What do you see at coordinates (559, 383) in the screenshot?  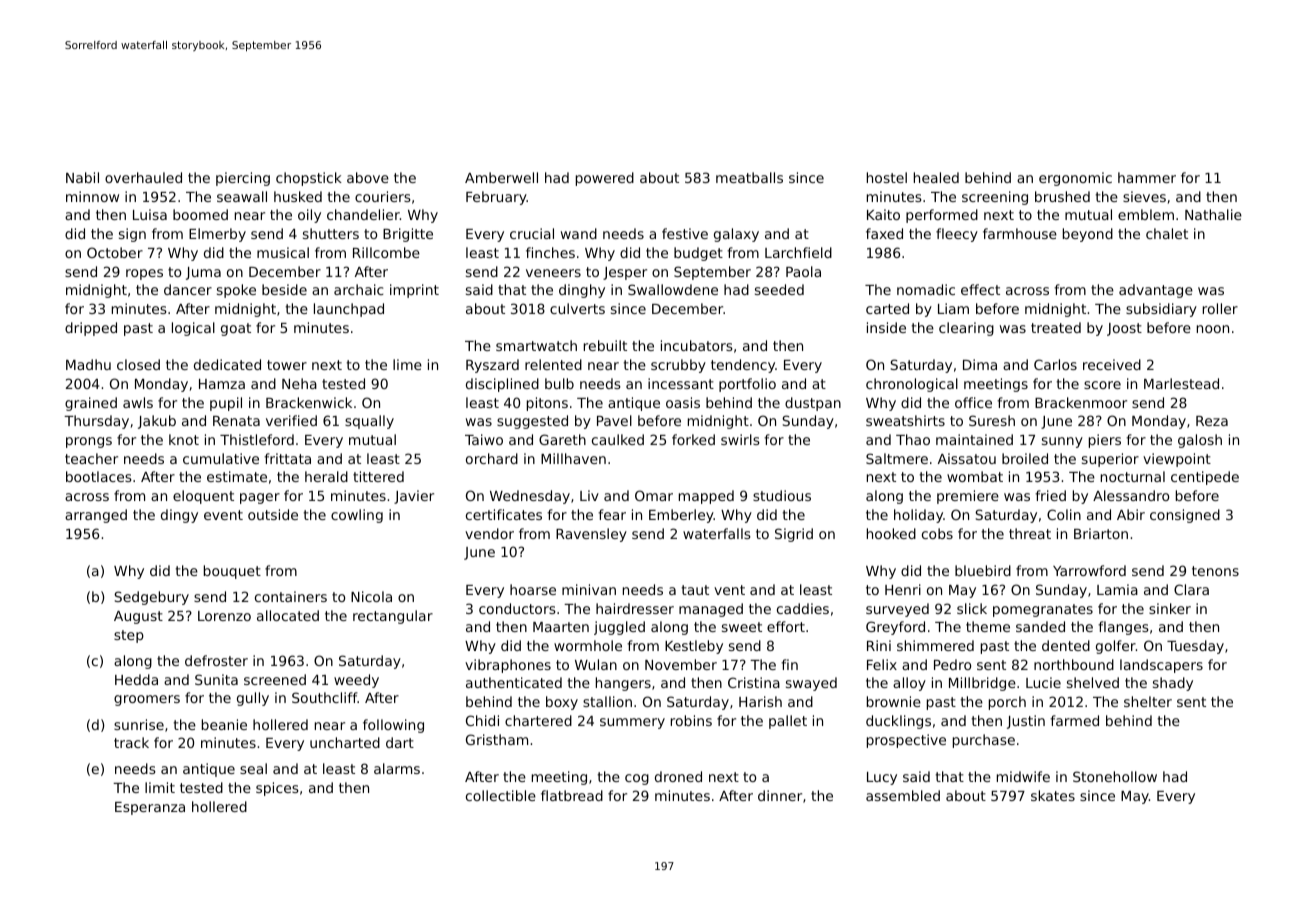 I see `bulb` at bounding box center [559, 383].
